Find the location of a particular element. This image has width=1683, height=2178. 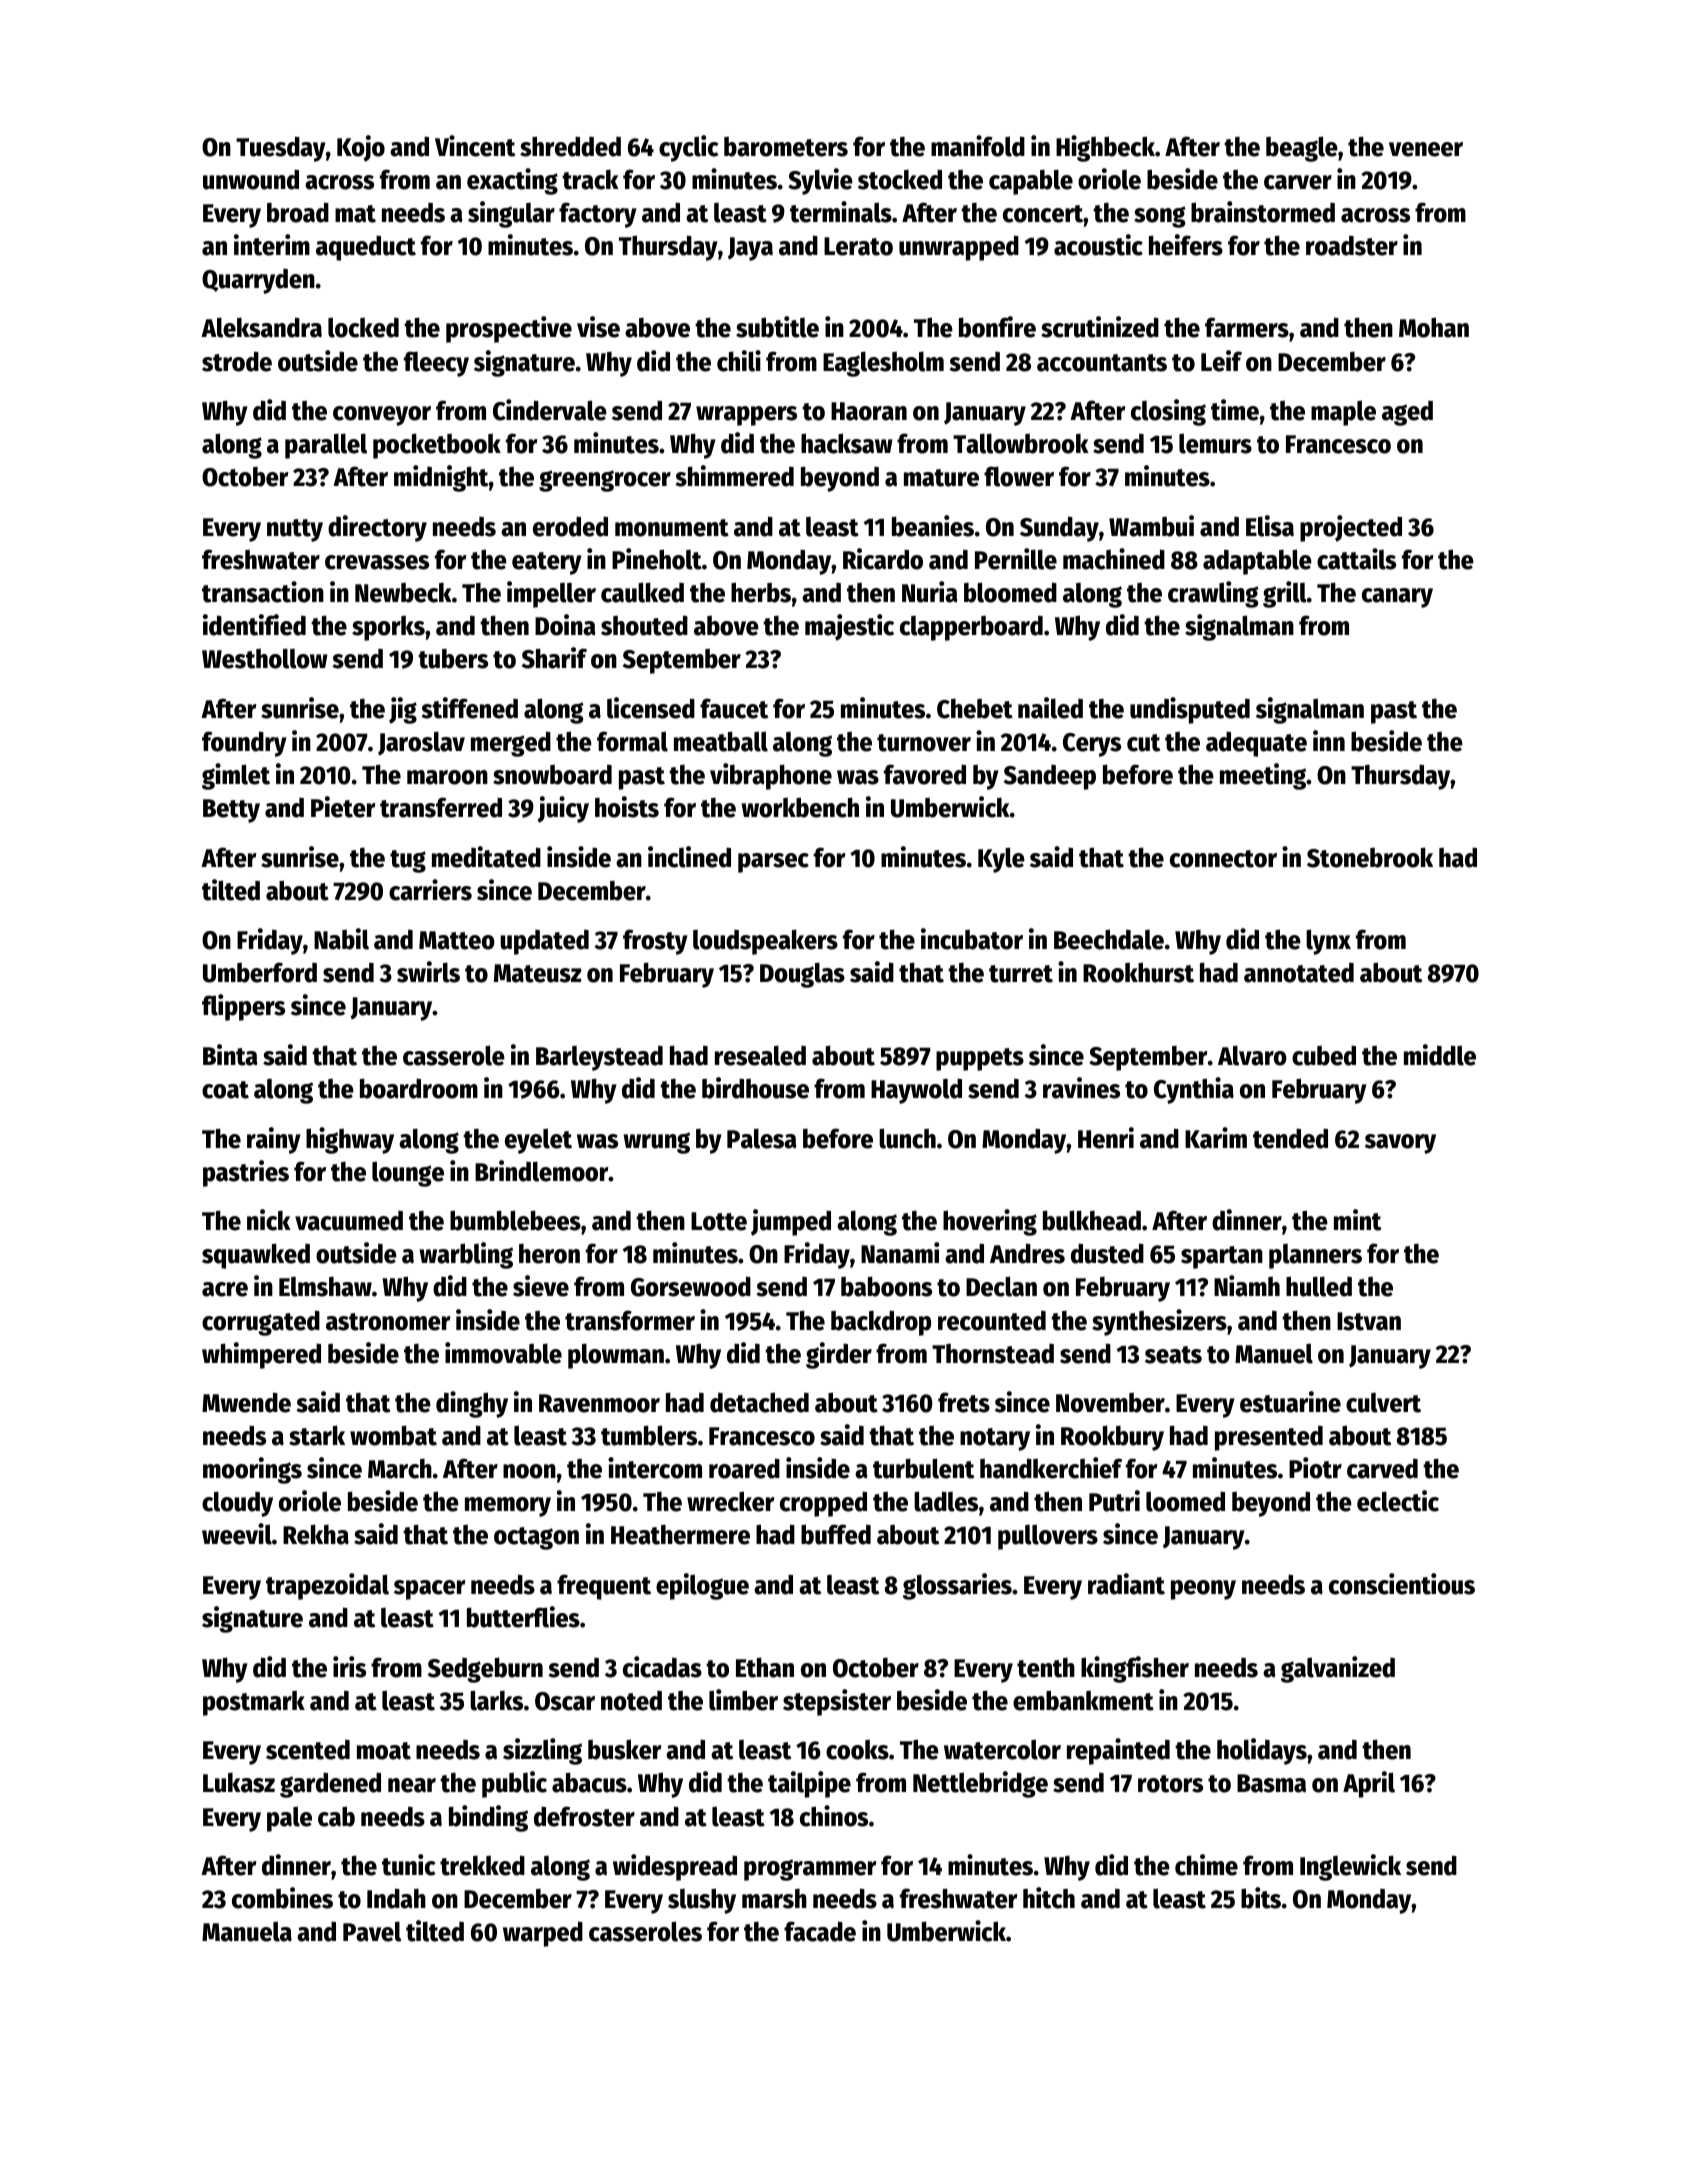

snowboard is located at coordinates (552, 774).
